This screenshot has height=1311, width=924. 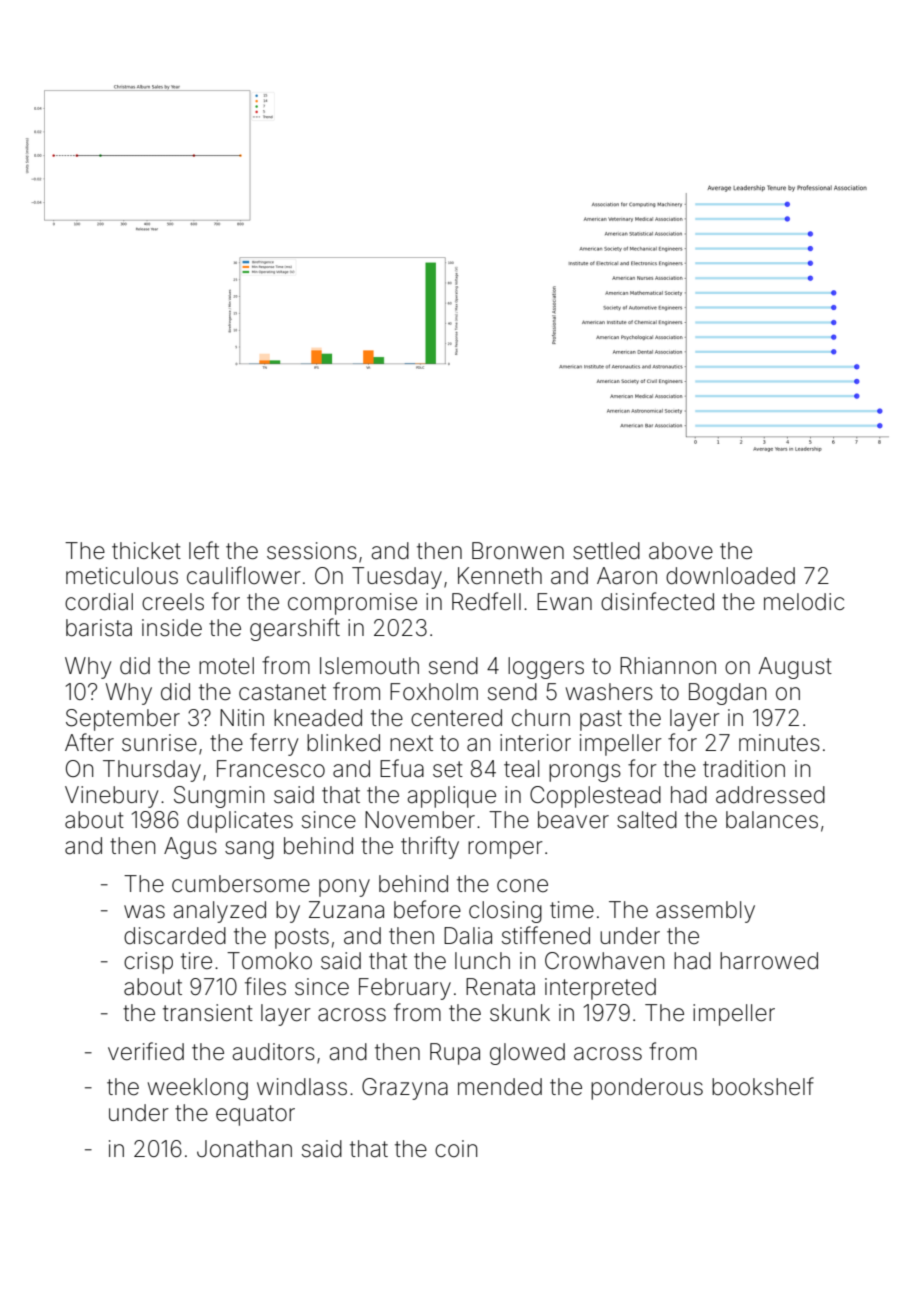 What do you see at coordinates (318, 718) in the screenshot?
I see `kneaded` at bounding box center [318, 718].
